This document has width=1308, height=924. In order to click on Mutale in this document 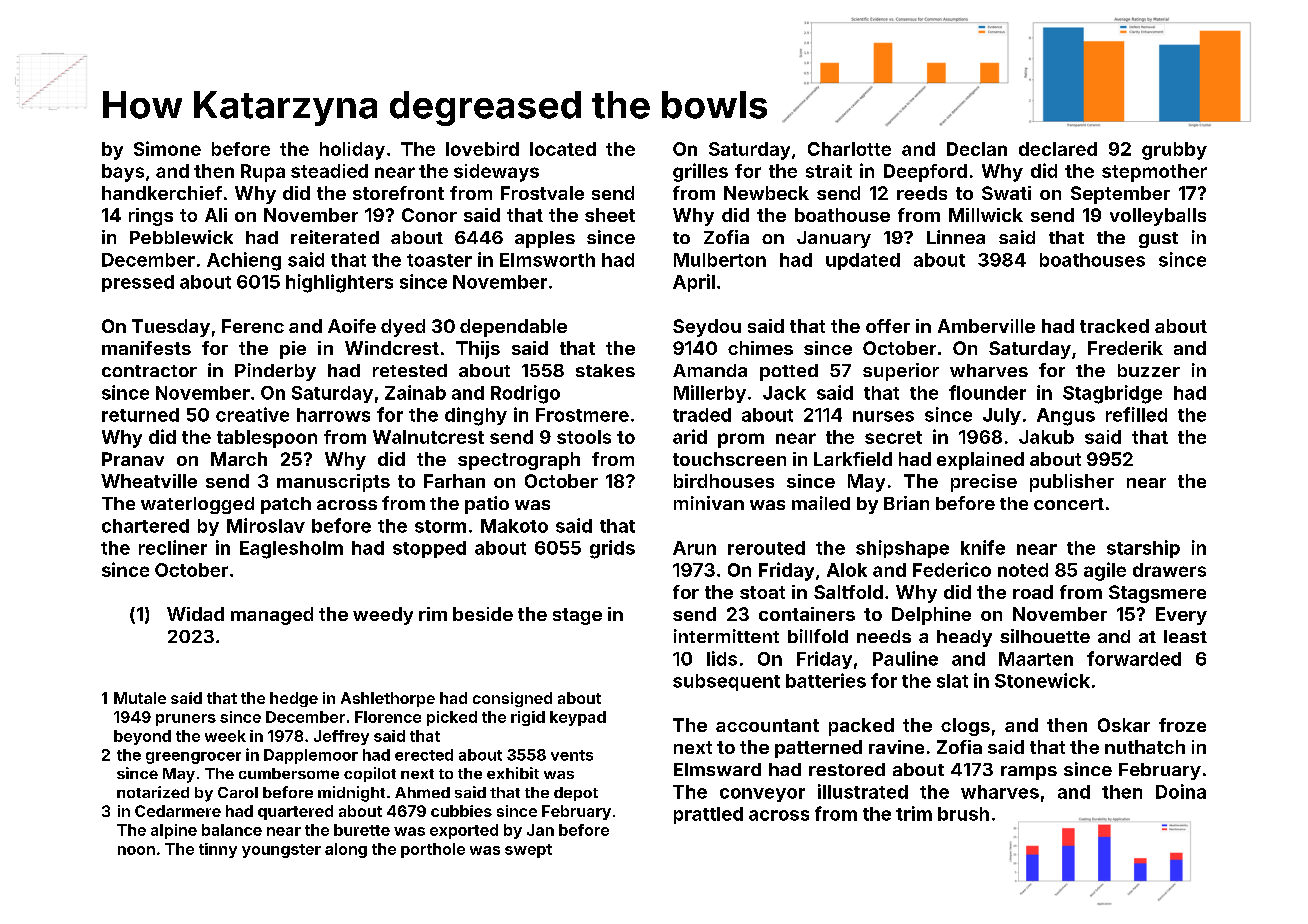, I will do `click(140, 698)`.
